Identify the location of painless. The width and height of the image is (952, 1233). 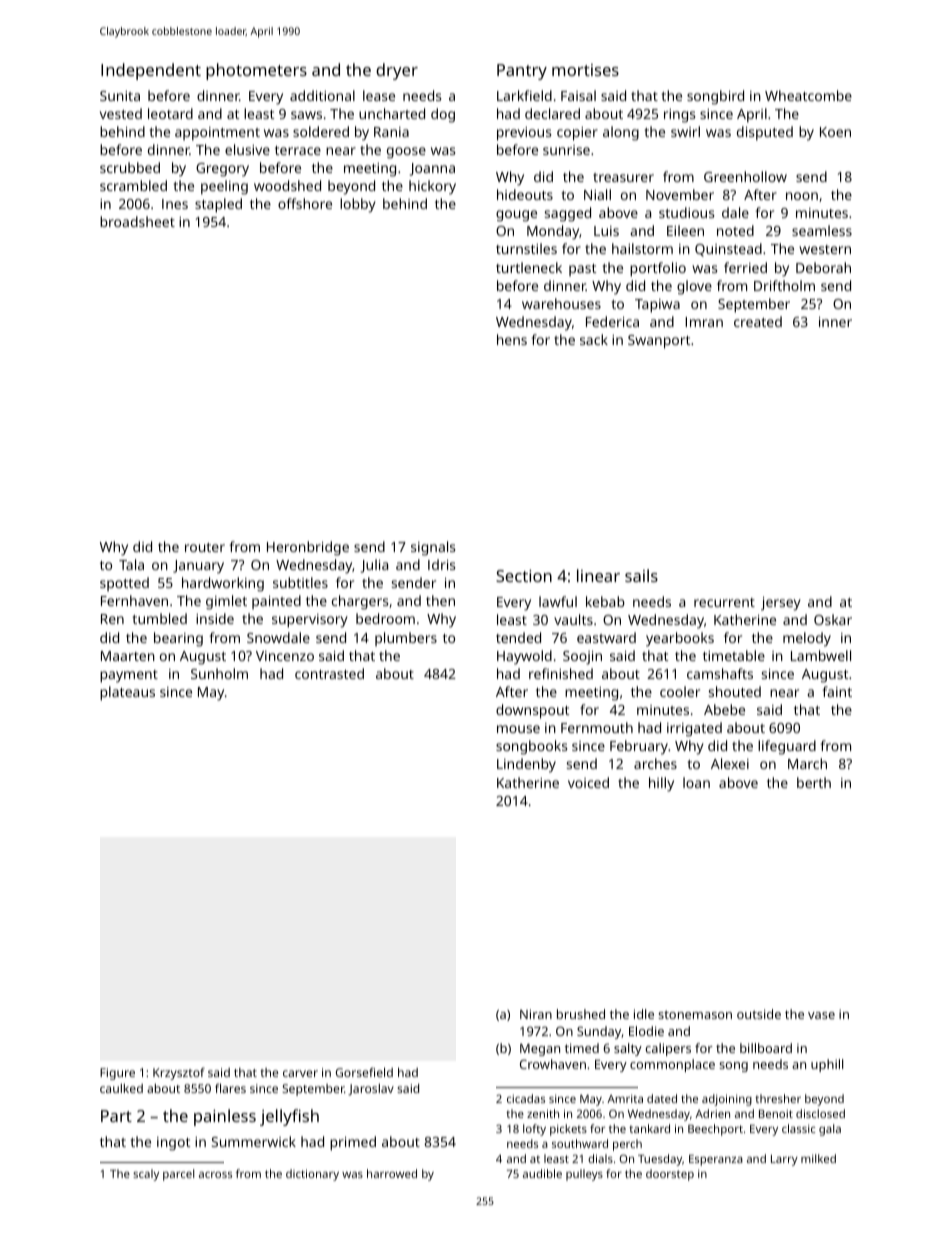
(225, 1117).
